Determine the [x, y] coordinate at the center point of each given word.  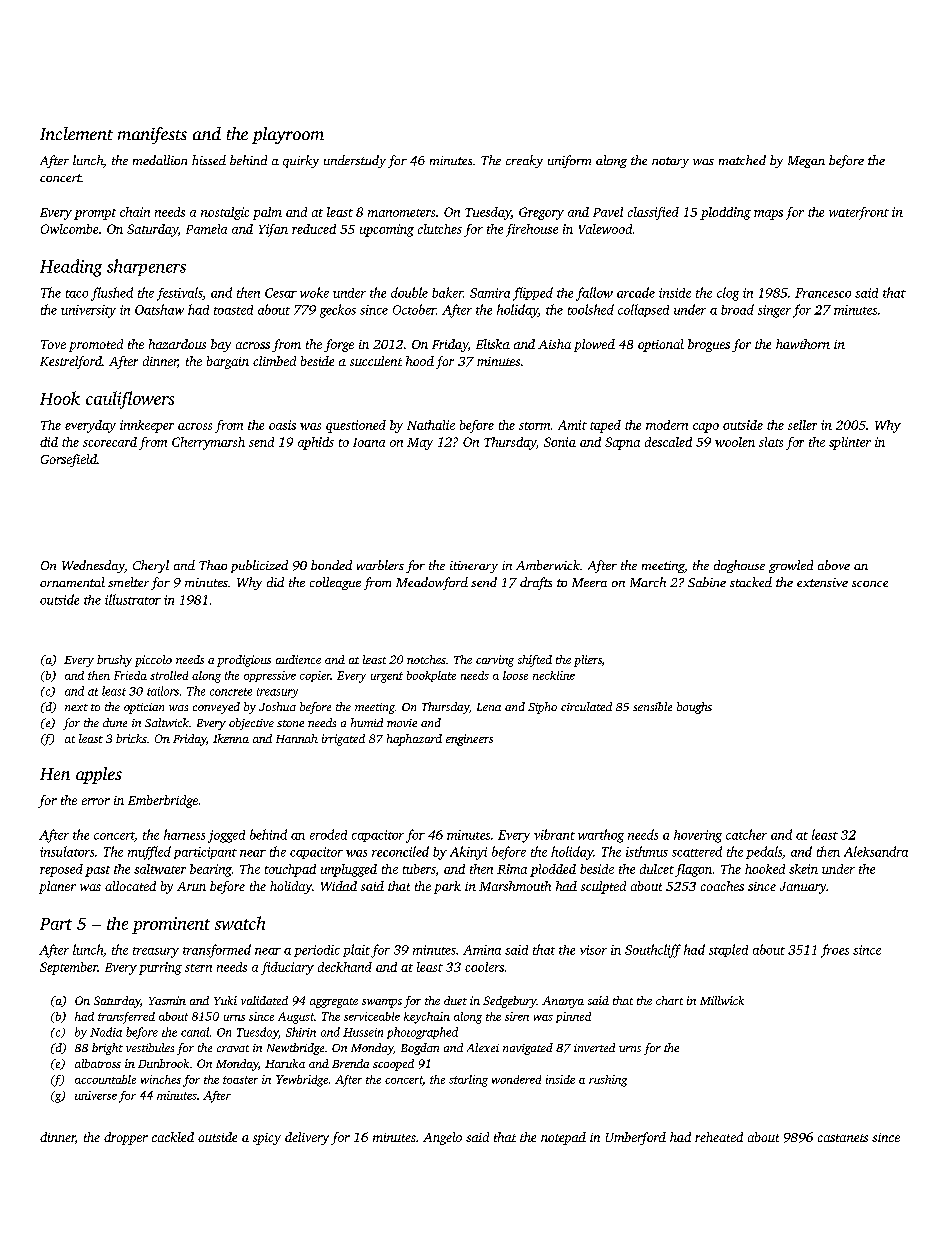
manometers [401, 213]
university [88, 311]
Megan [806, 162]
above [834, 565]
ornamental [72, 582]
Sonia [560, 442]
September [69, 968]
